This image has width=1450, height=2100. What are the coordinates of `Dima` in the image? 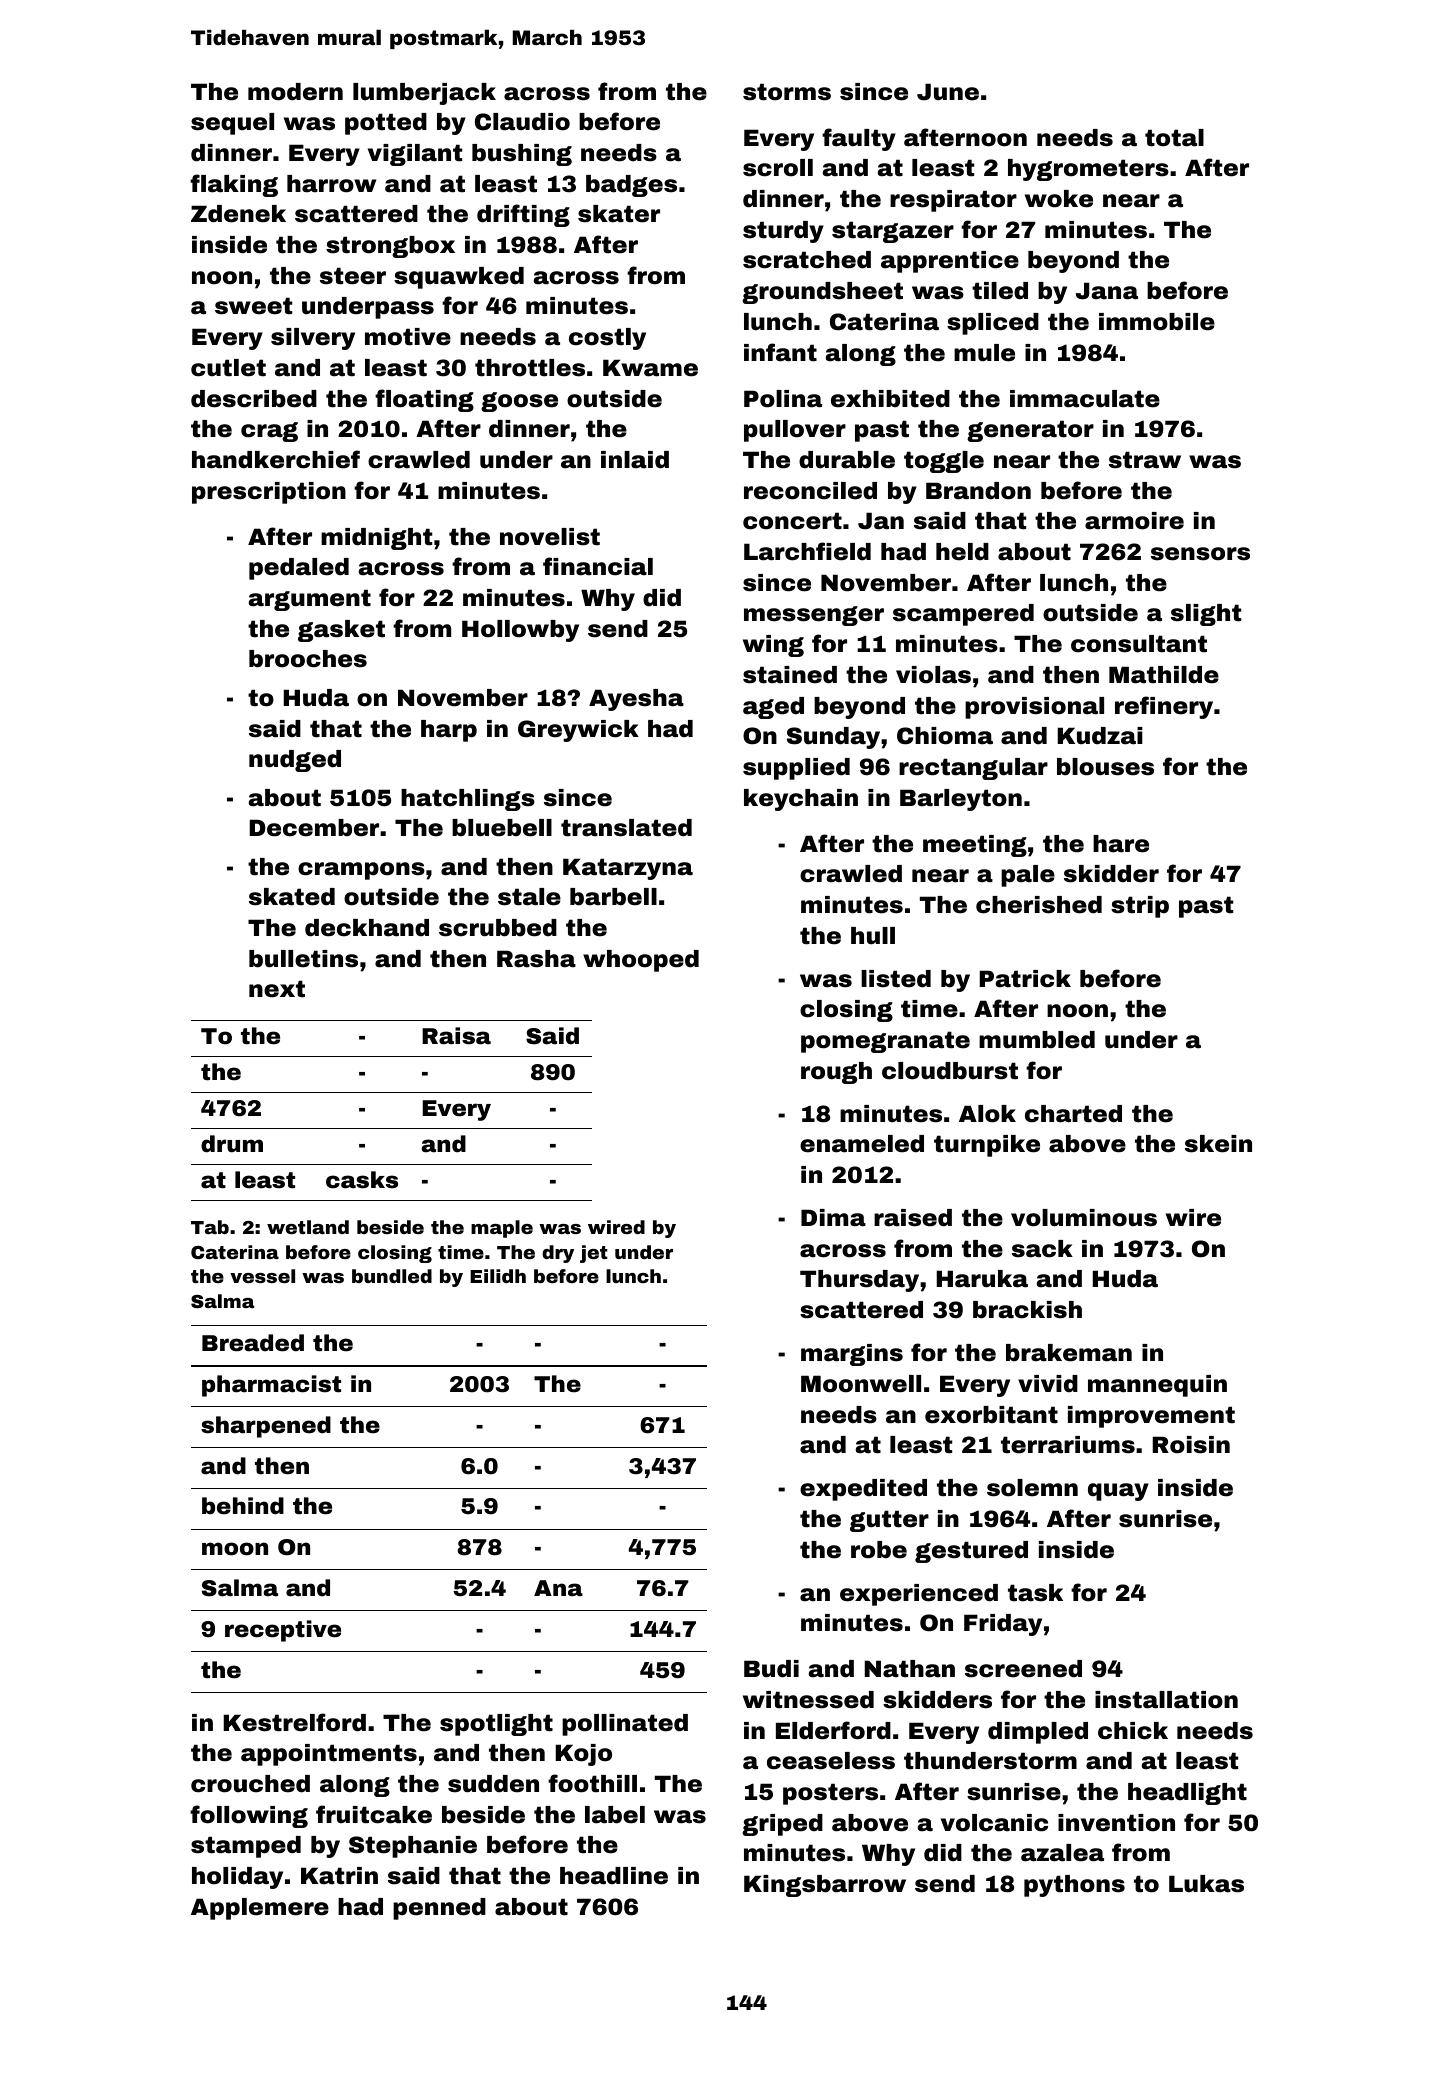 It's located at (833, 1218).
